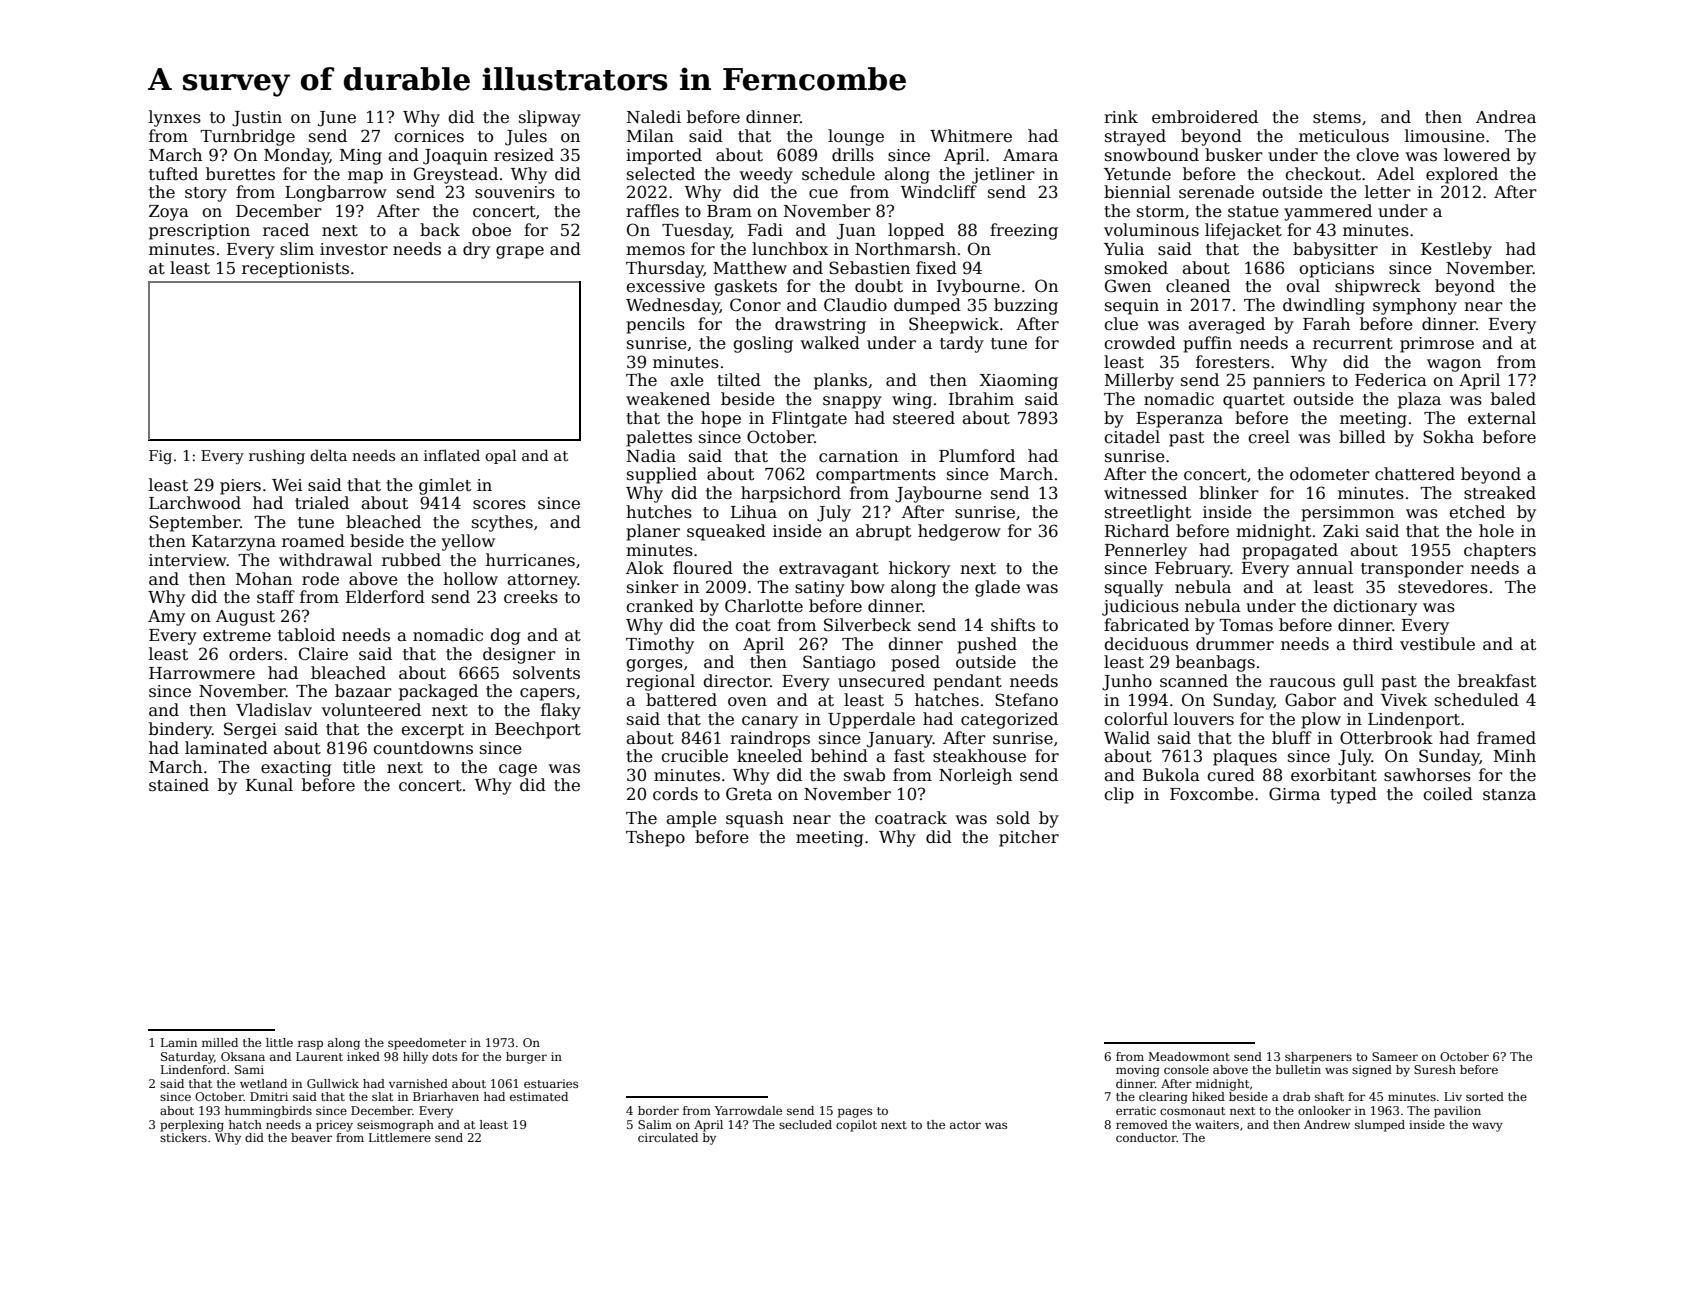 This page has height=1302, width=1685. I want to click on weakened, so click(668, 399).
